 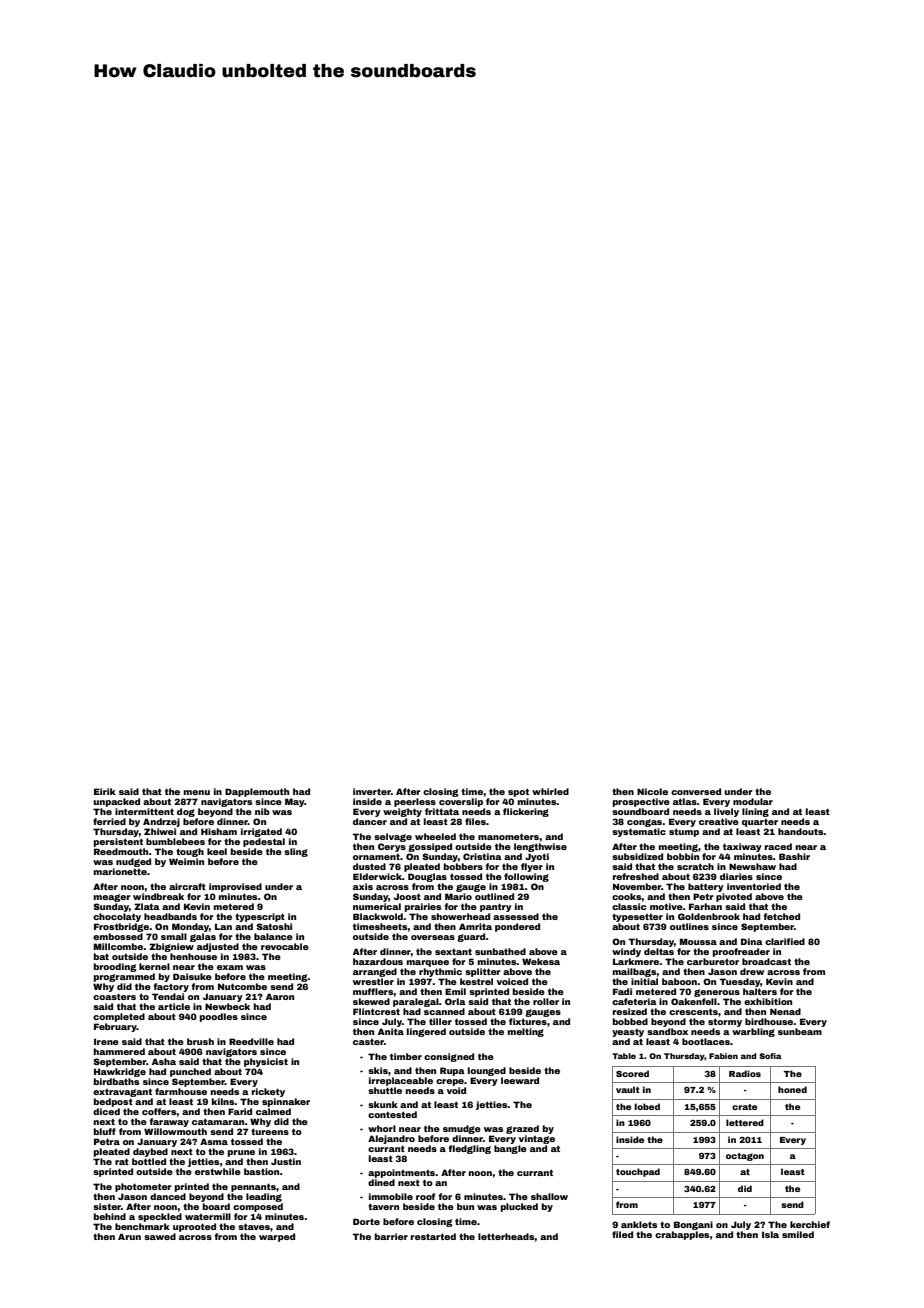 What do you see at coordinates (122, 1092) in the image?
I see `extravagant` at bounding box center [122, 1092].
